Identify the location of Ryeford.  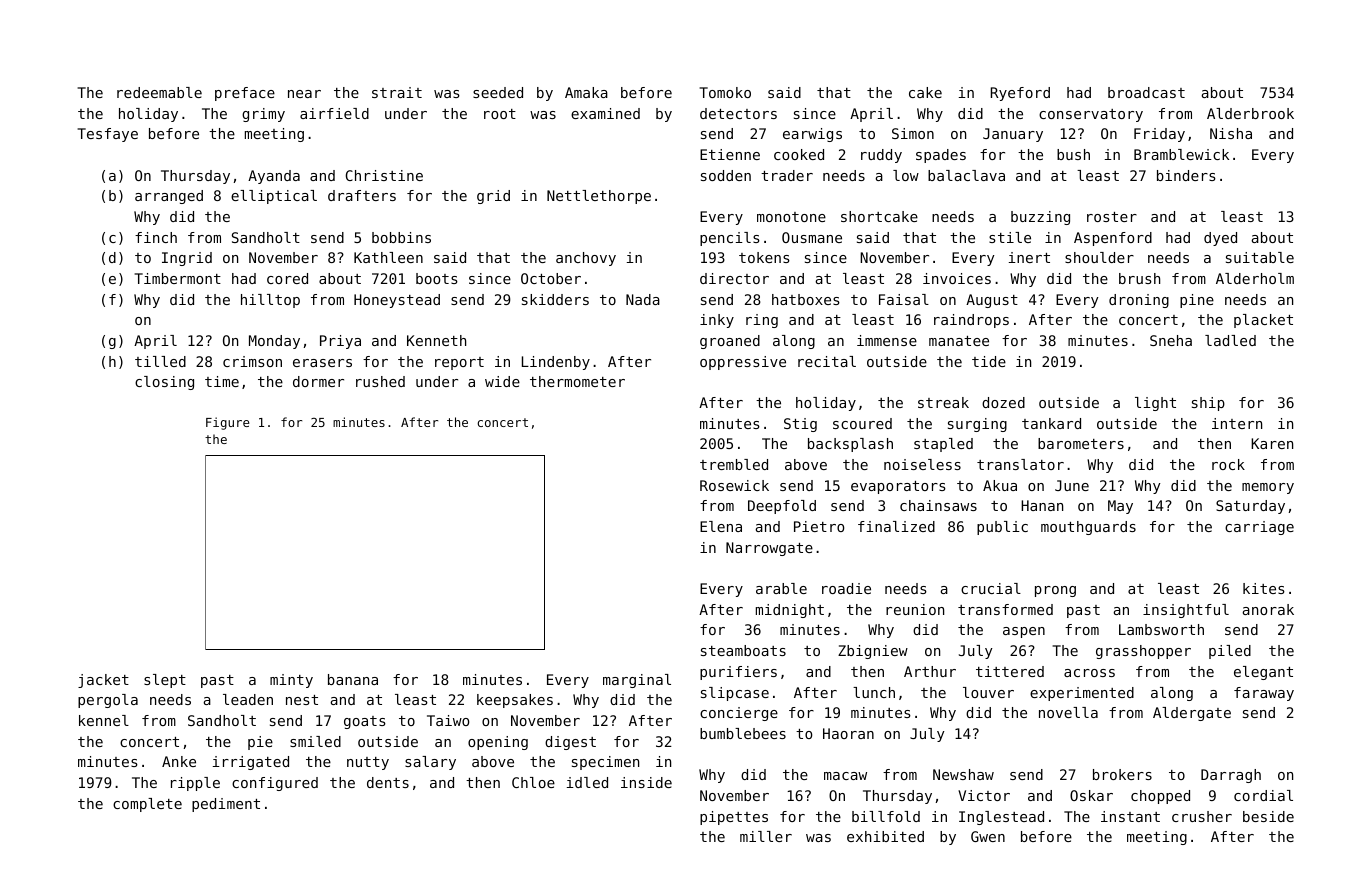
(1020, 94).
